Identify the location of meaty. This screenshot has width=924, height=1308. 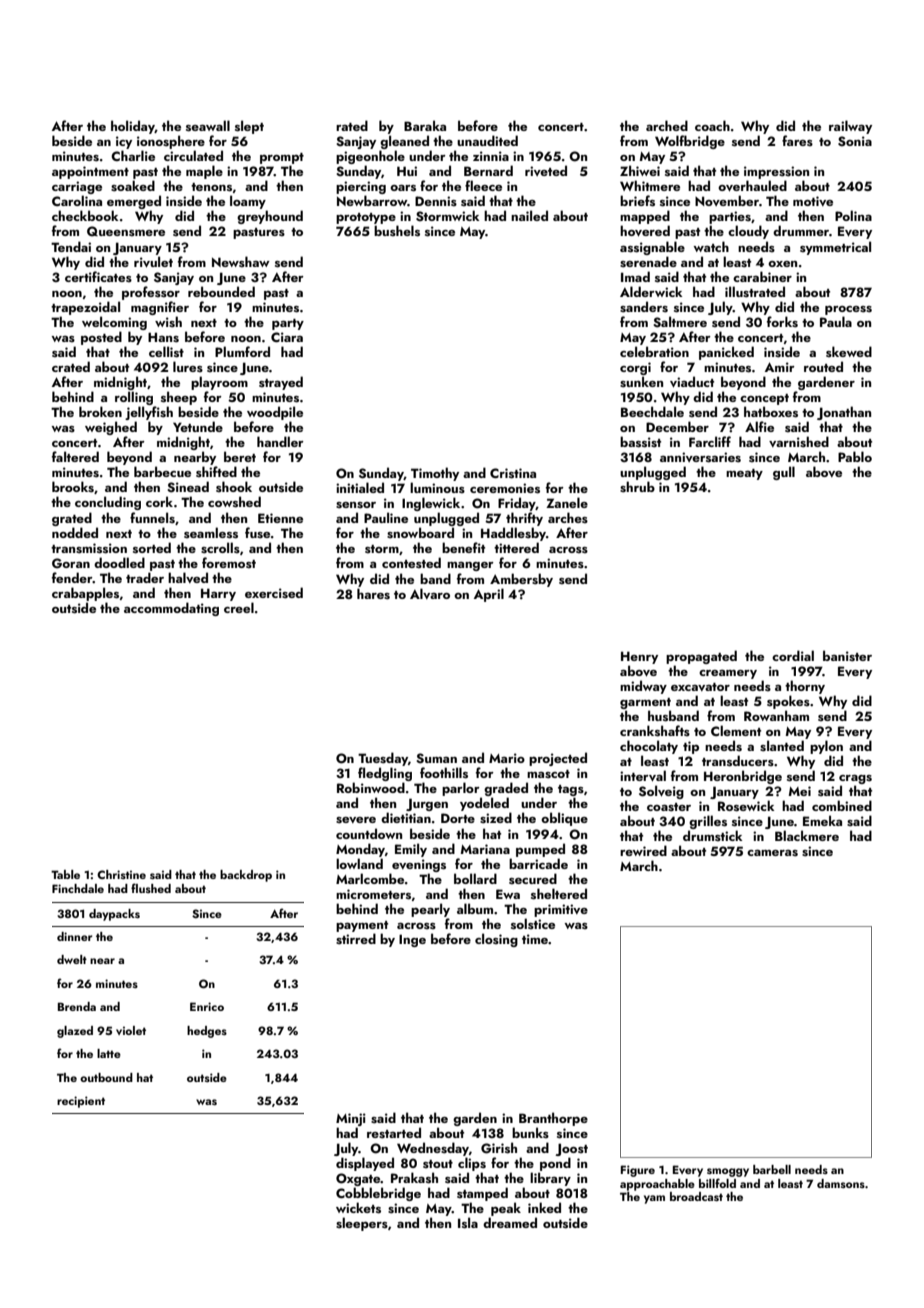
(744, 474).
